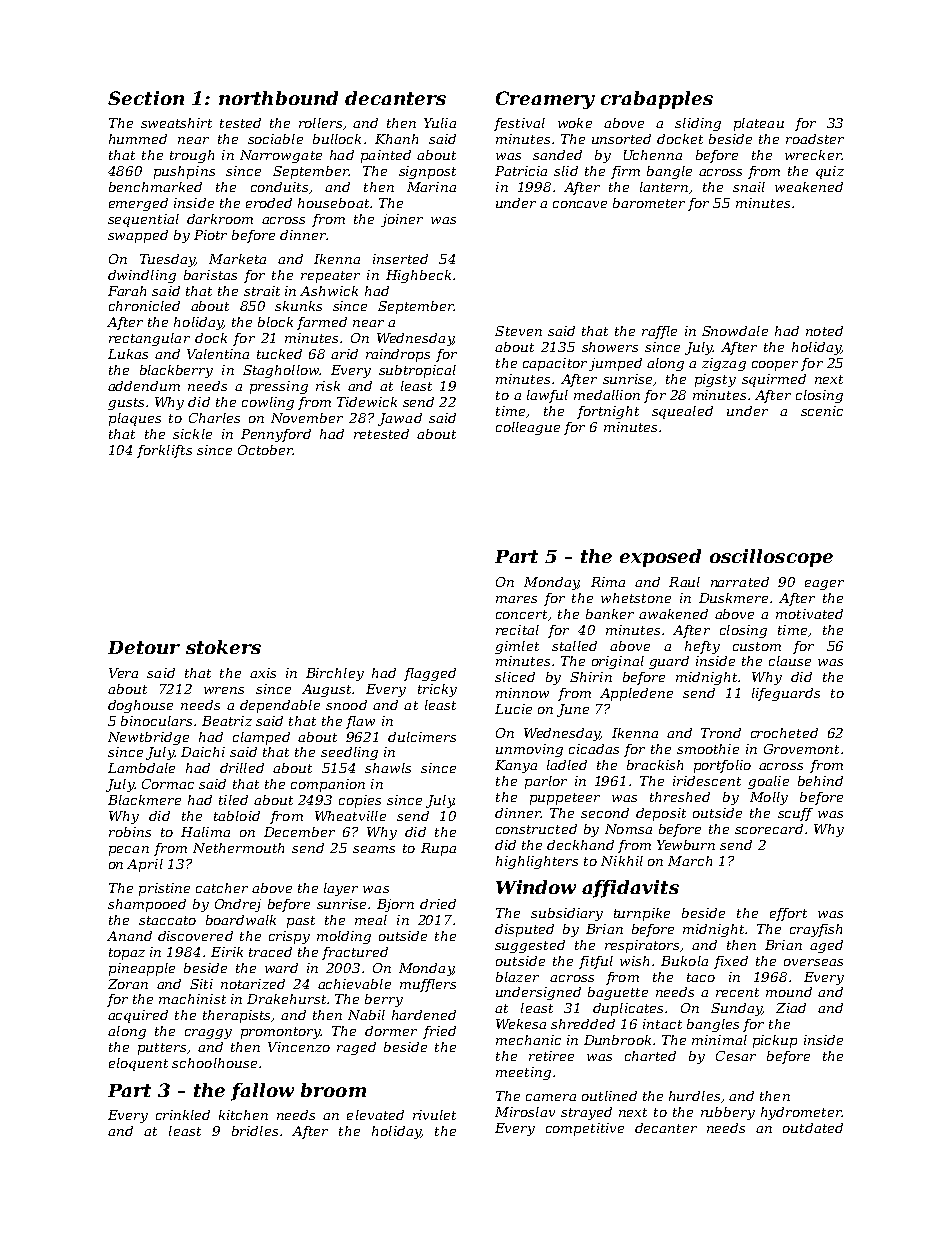 The height and width of the screenshot is (1233, 952). Describe the element at coordinates (784, 733) in the screenshot. I see `crocheted` at that location.
